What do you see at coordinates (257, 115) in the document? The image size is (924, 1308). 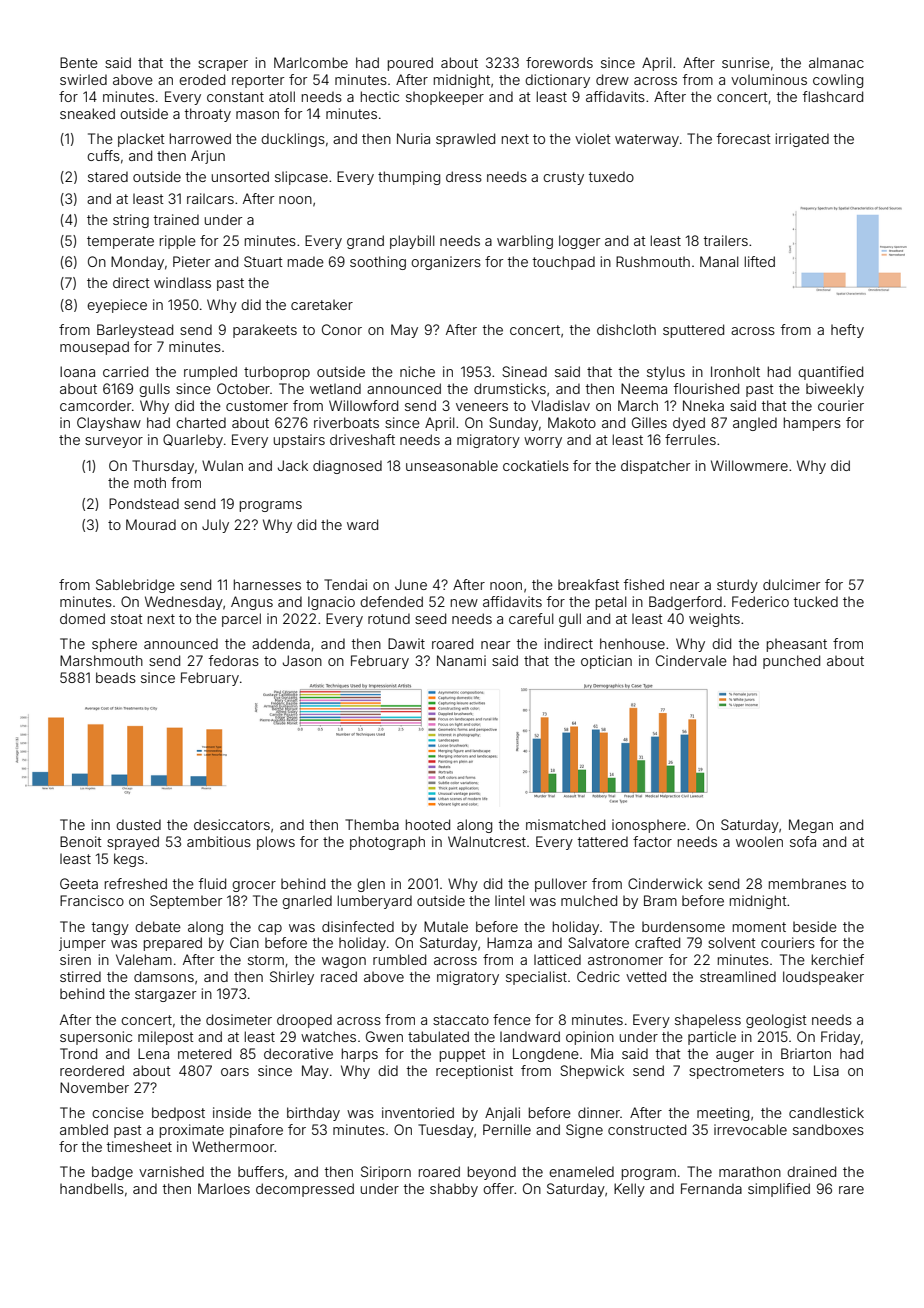 I see `mason` at bounding box center [257, 115].
